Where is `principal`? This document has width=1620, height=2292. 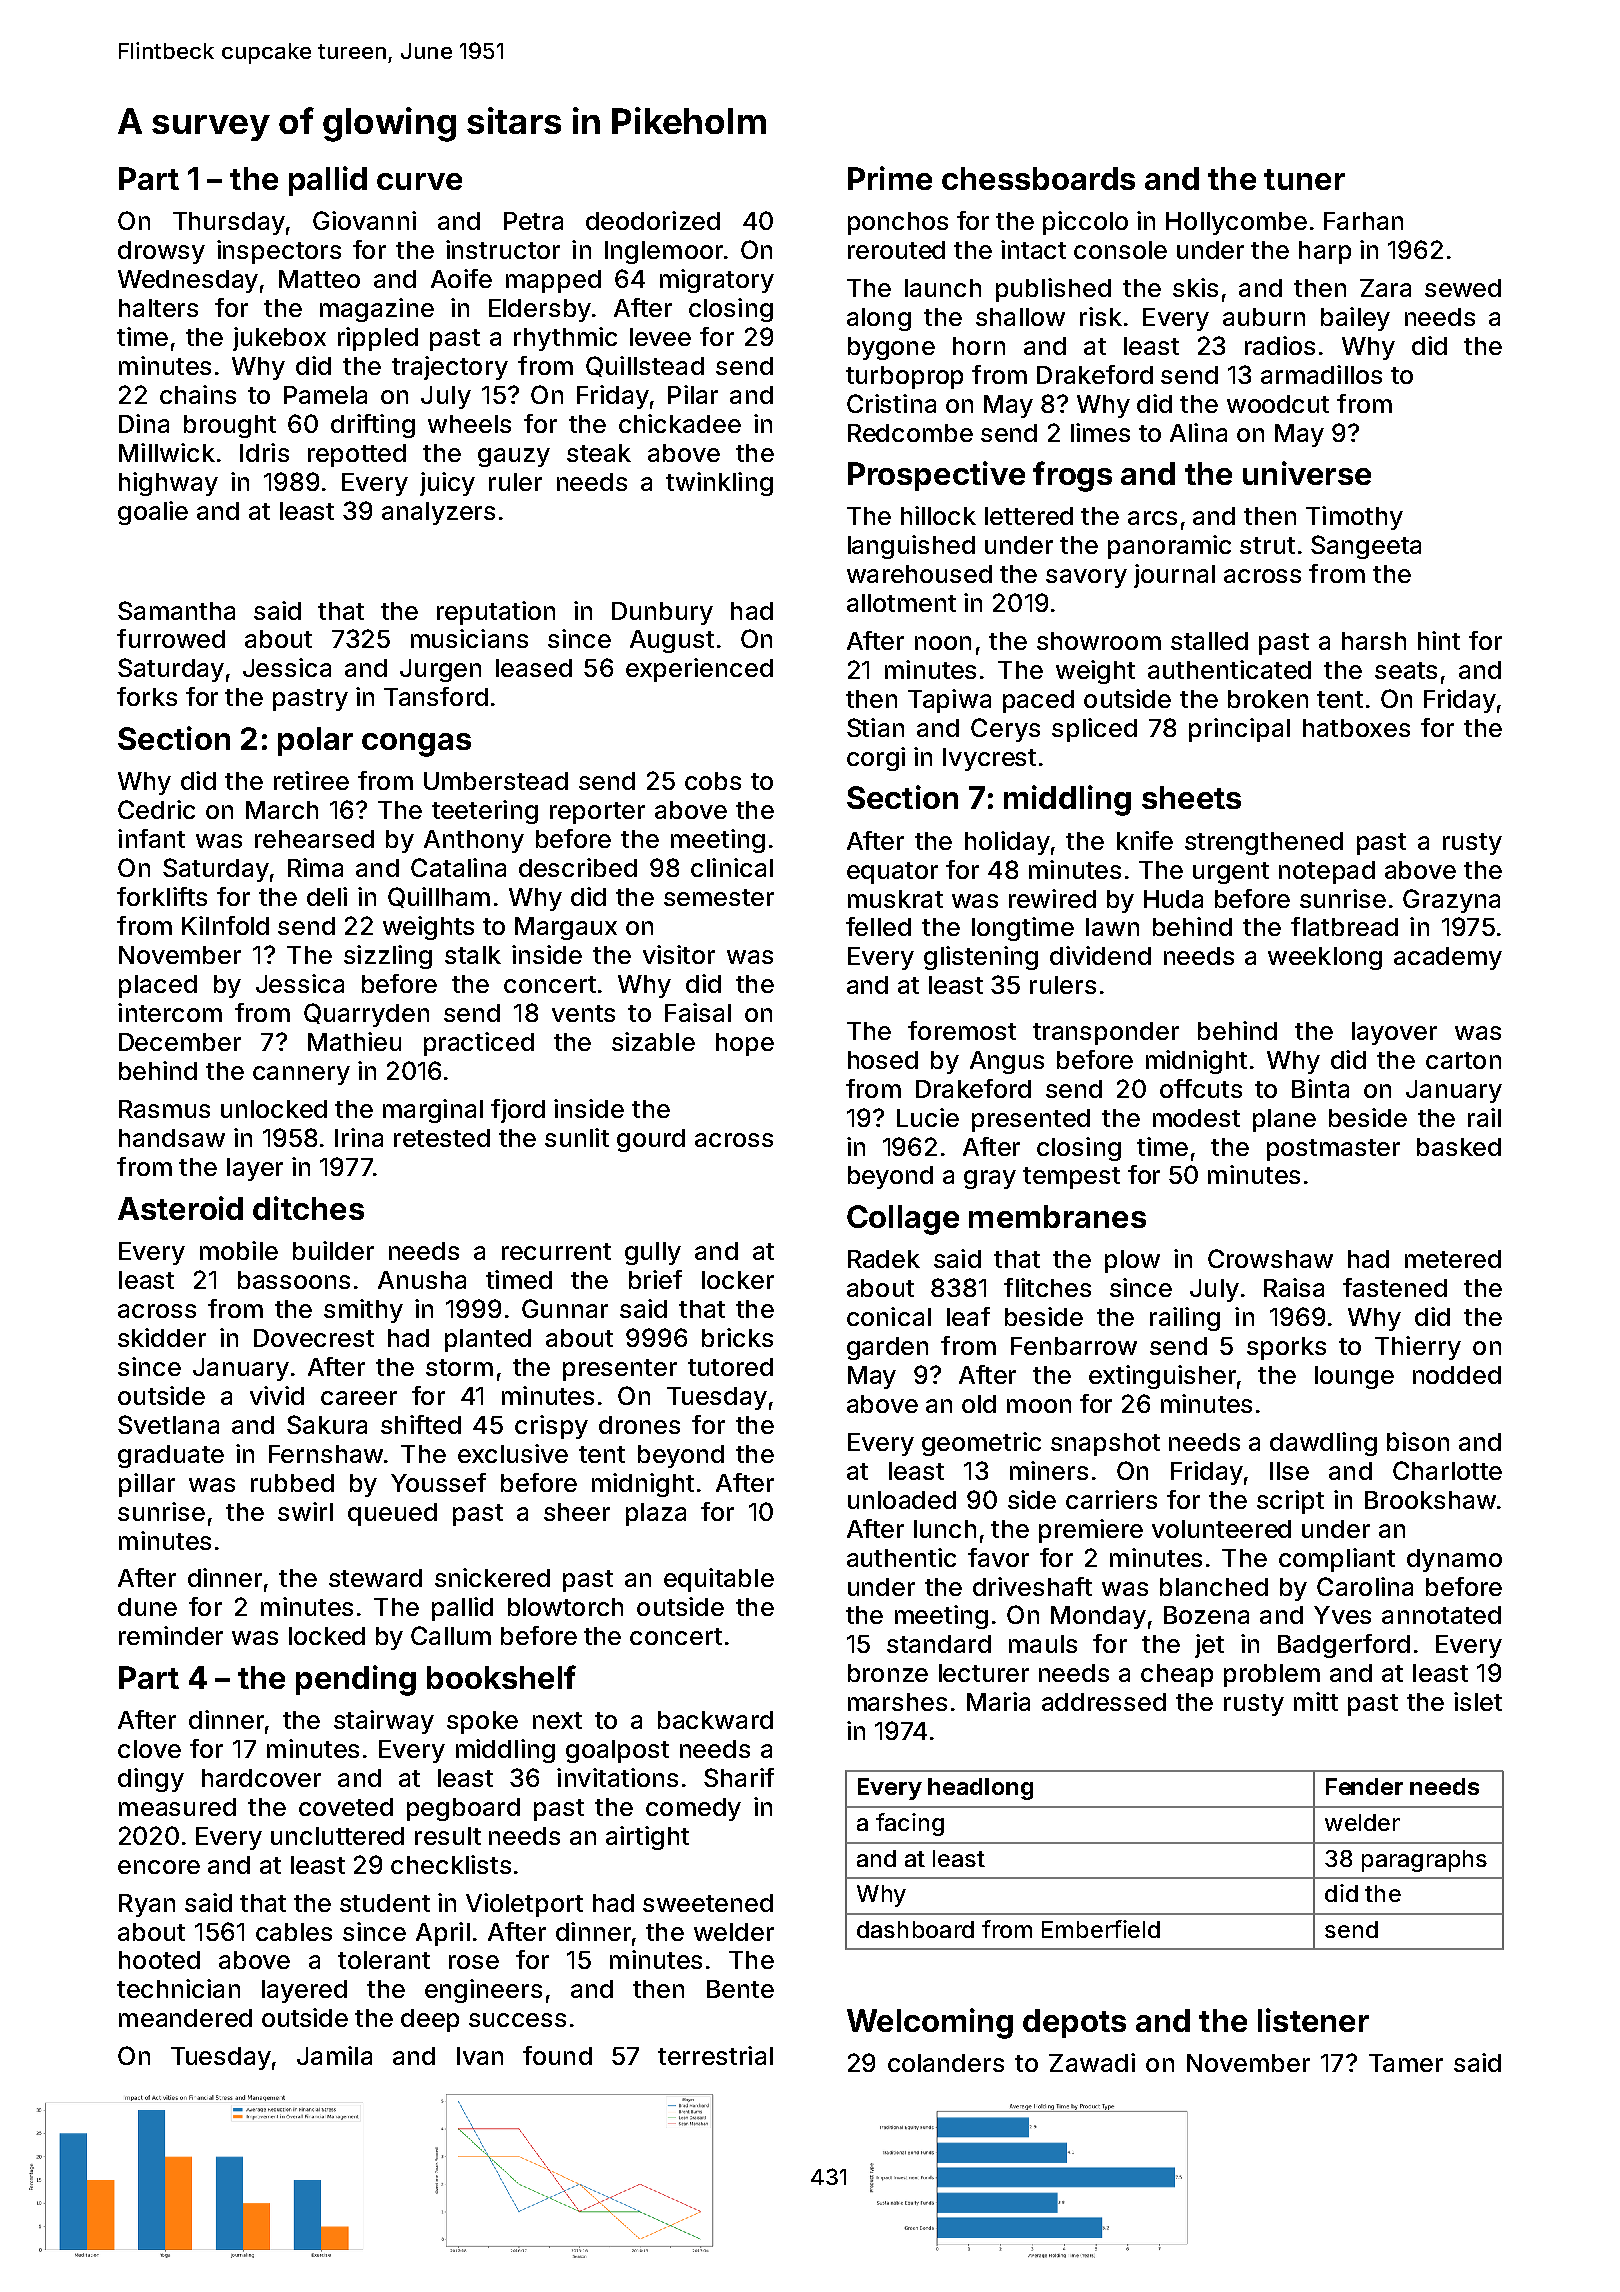
principal is located at coordinates (1239, 730).
